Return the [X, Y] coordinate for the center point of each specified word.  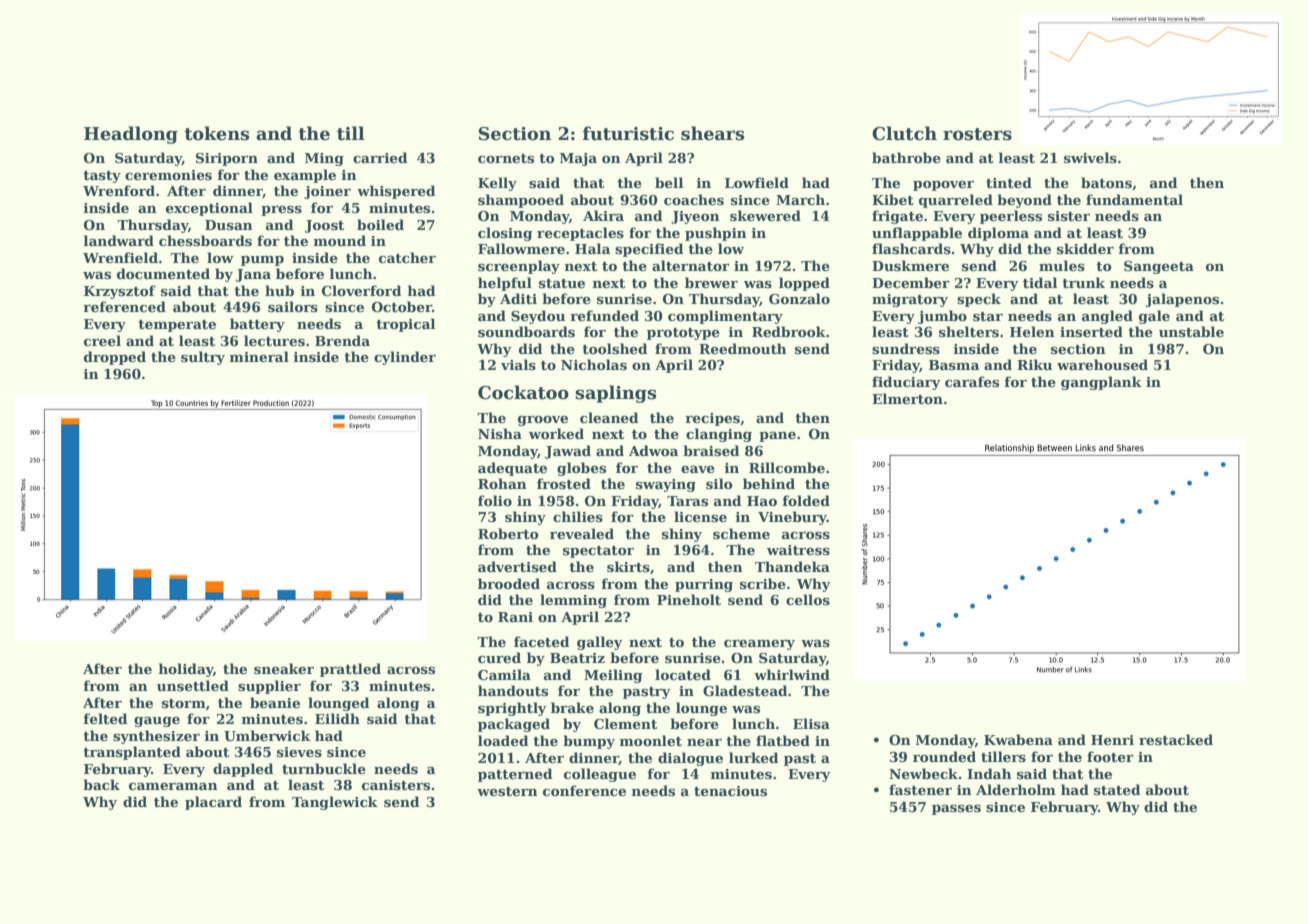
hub [279, 290]
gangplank [1101, 383]
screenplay [519, 267]
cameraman [173, 786]
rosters [977, 134]
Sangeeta [1159, 267]
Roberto [508, 533]
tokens [216, 133]
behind [769, 483]
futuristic [628, 133]
